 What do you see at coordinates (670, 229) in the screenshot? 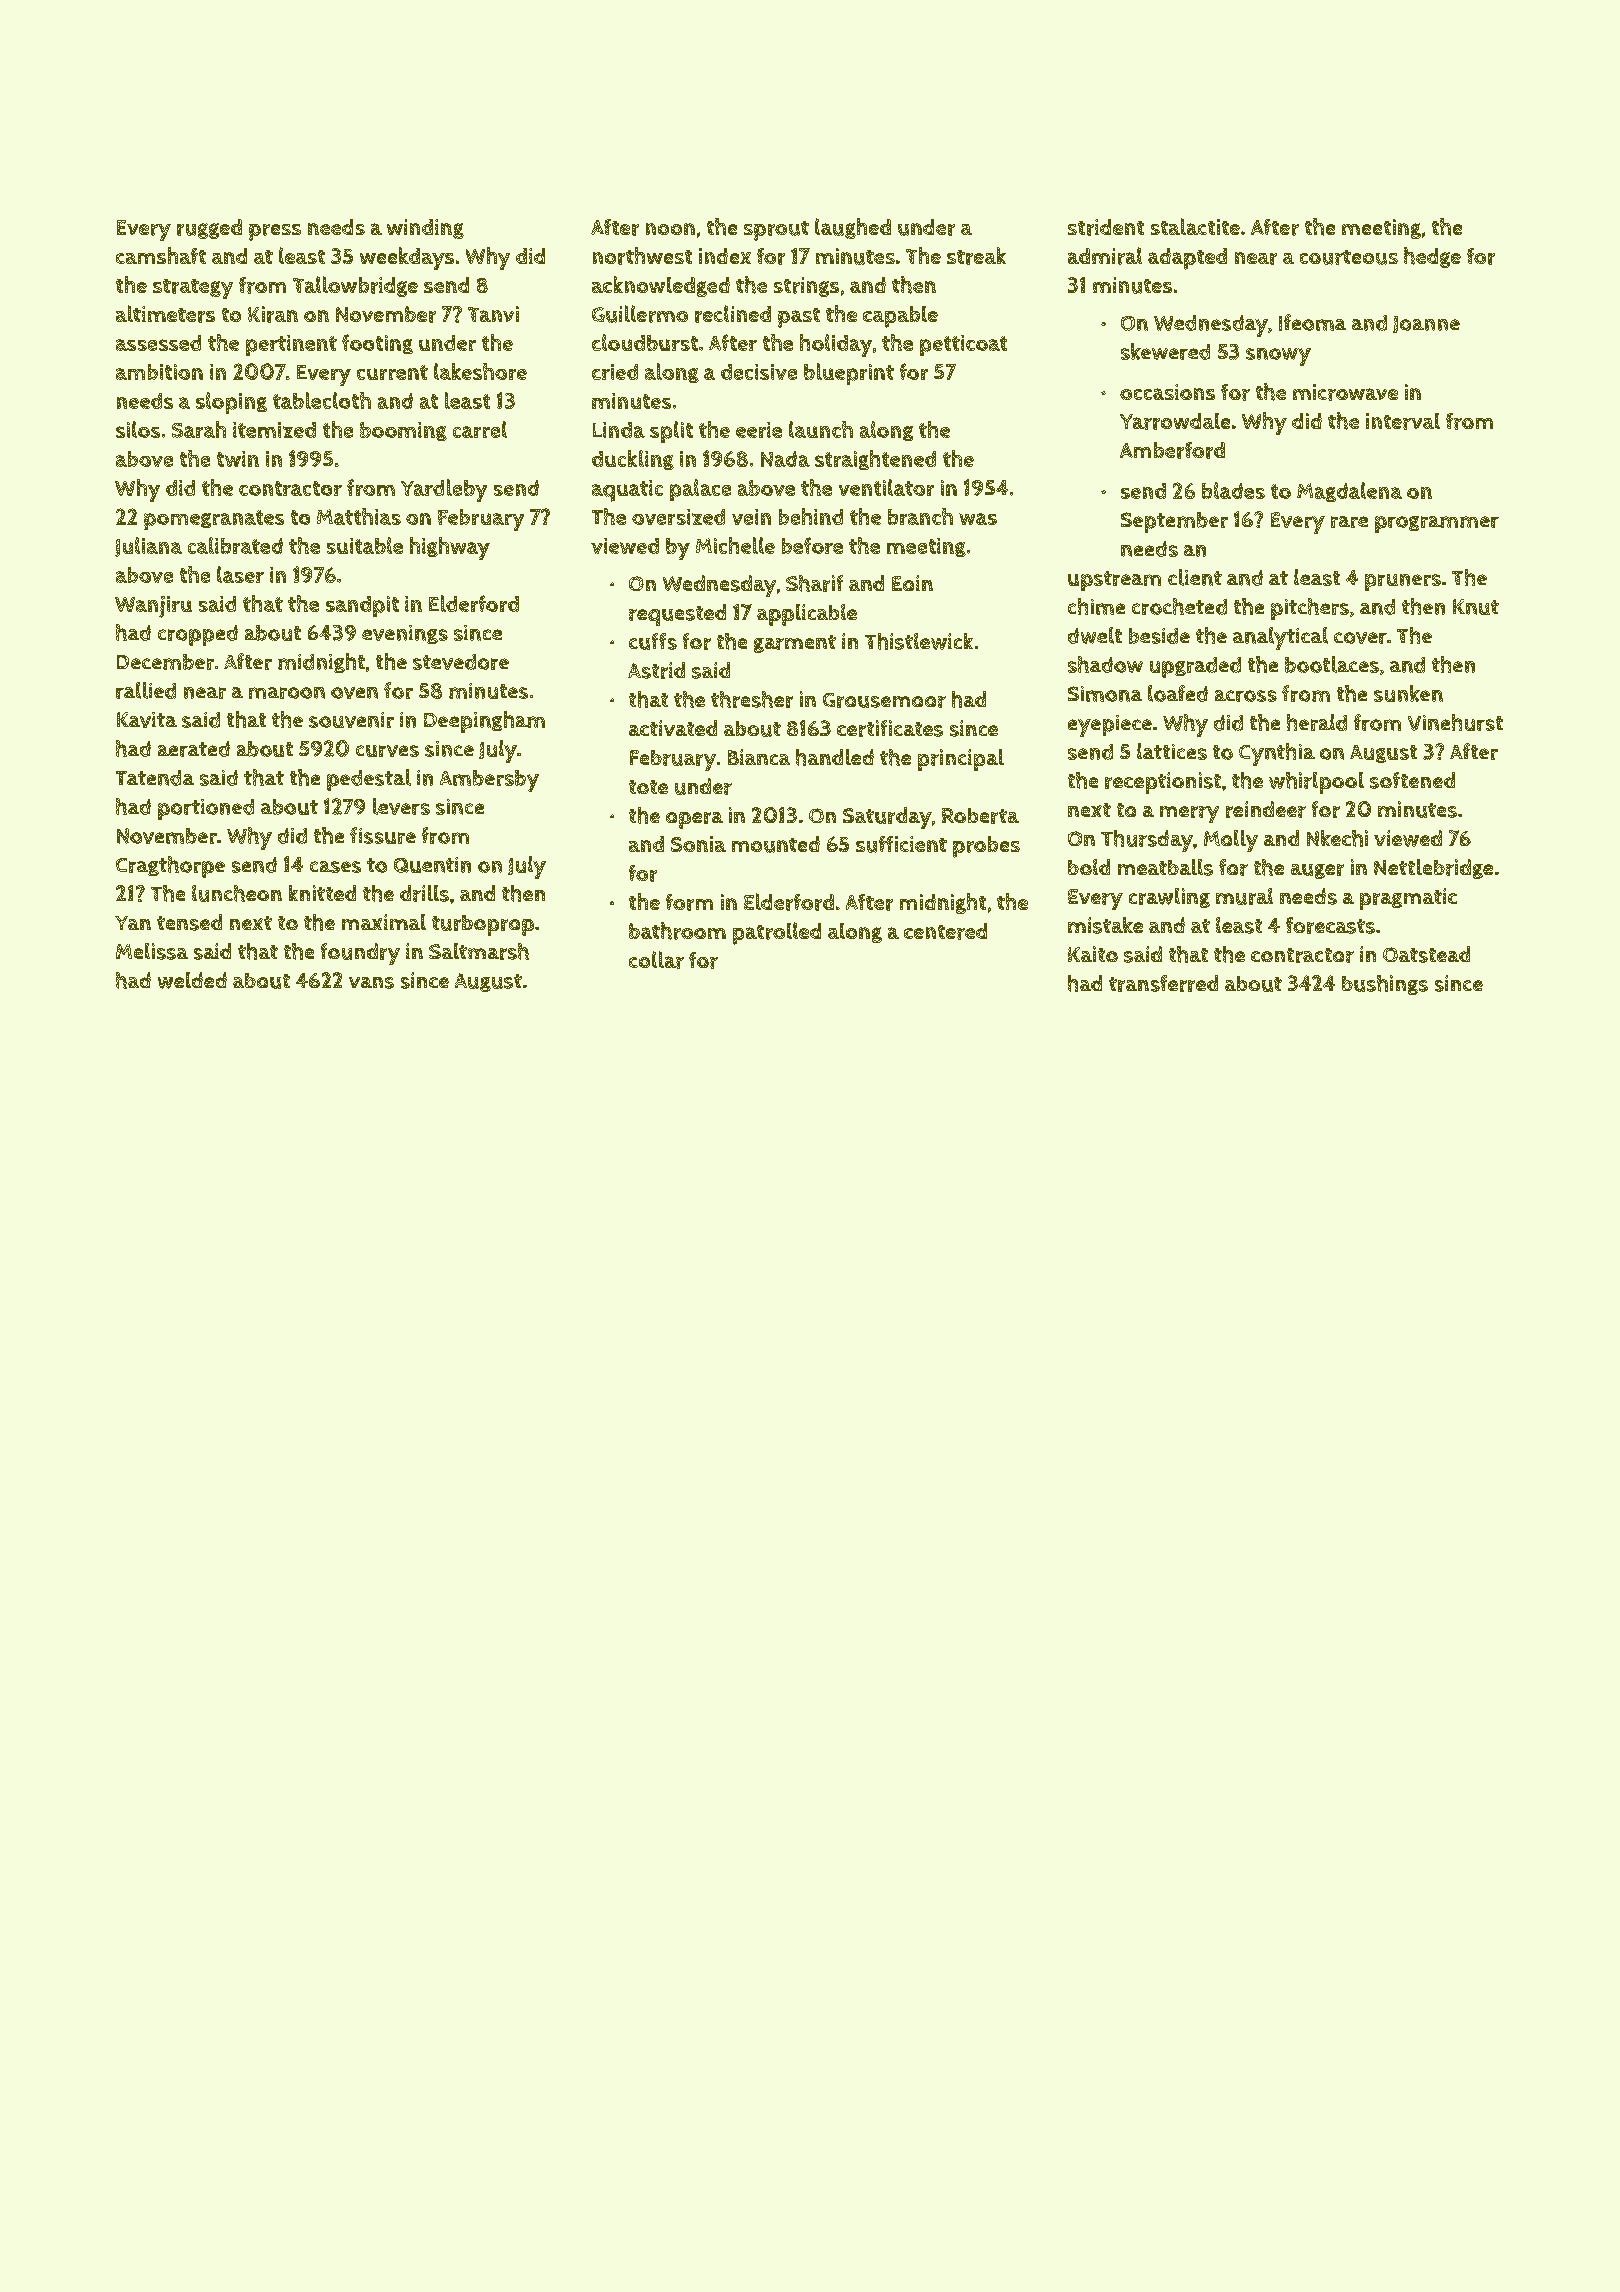
I see `noon` at bounding box center [670, 229].
